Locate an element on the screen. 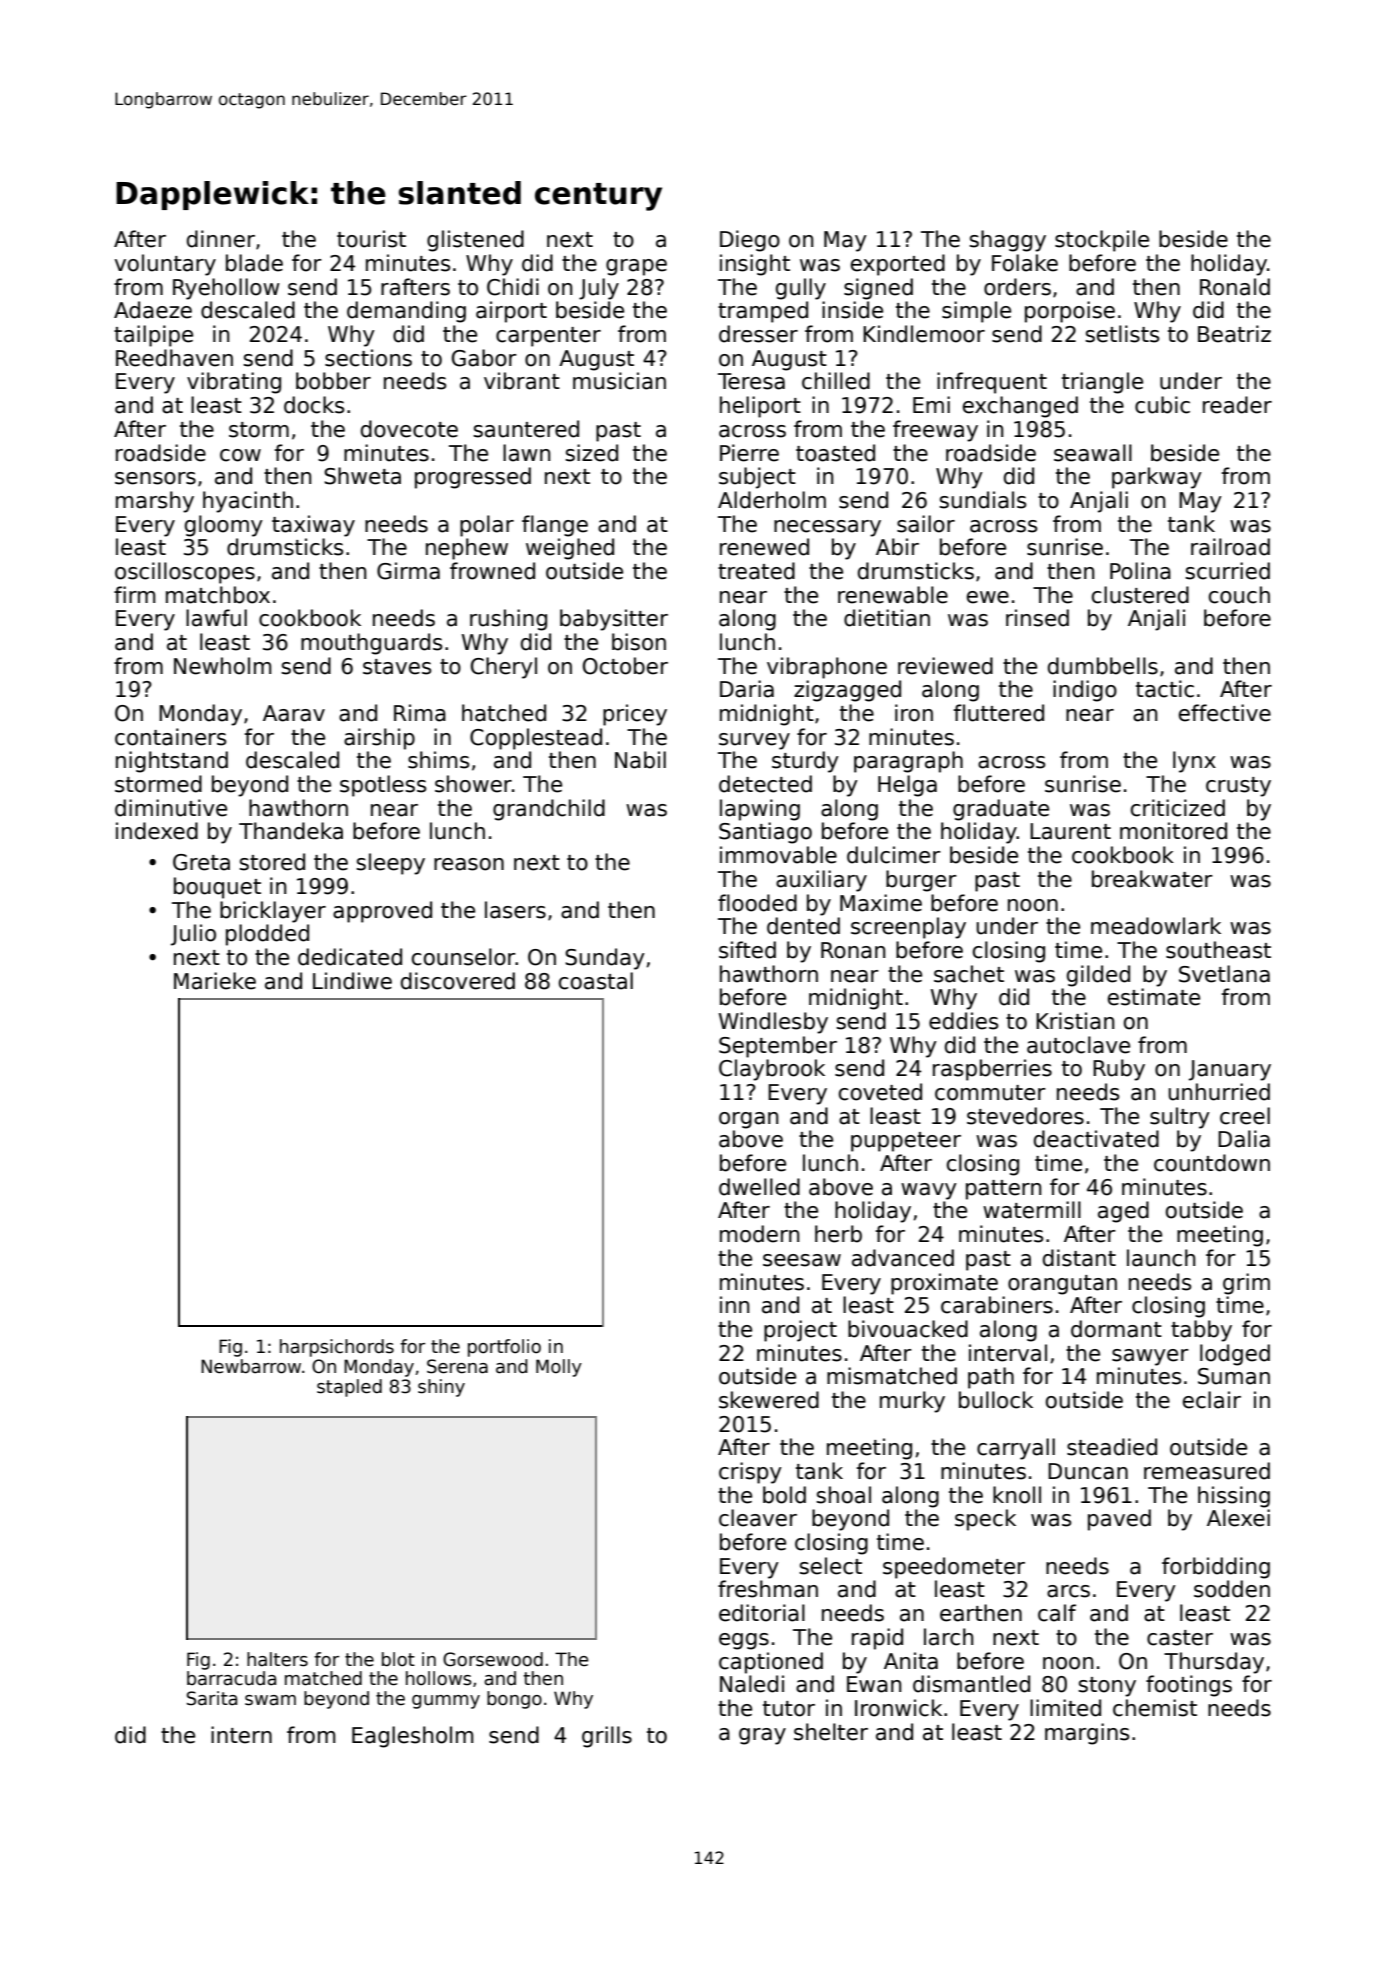 This screenshot has width=1386, height=1969. matchbox is located at coordinates (218, 595).
